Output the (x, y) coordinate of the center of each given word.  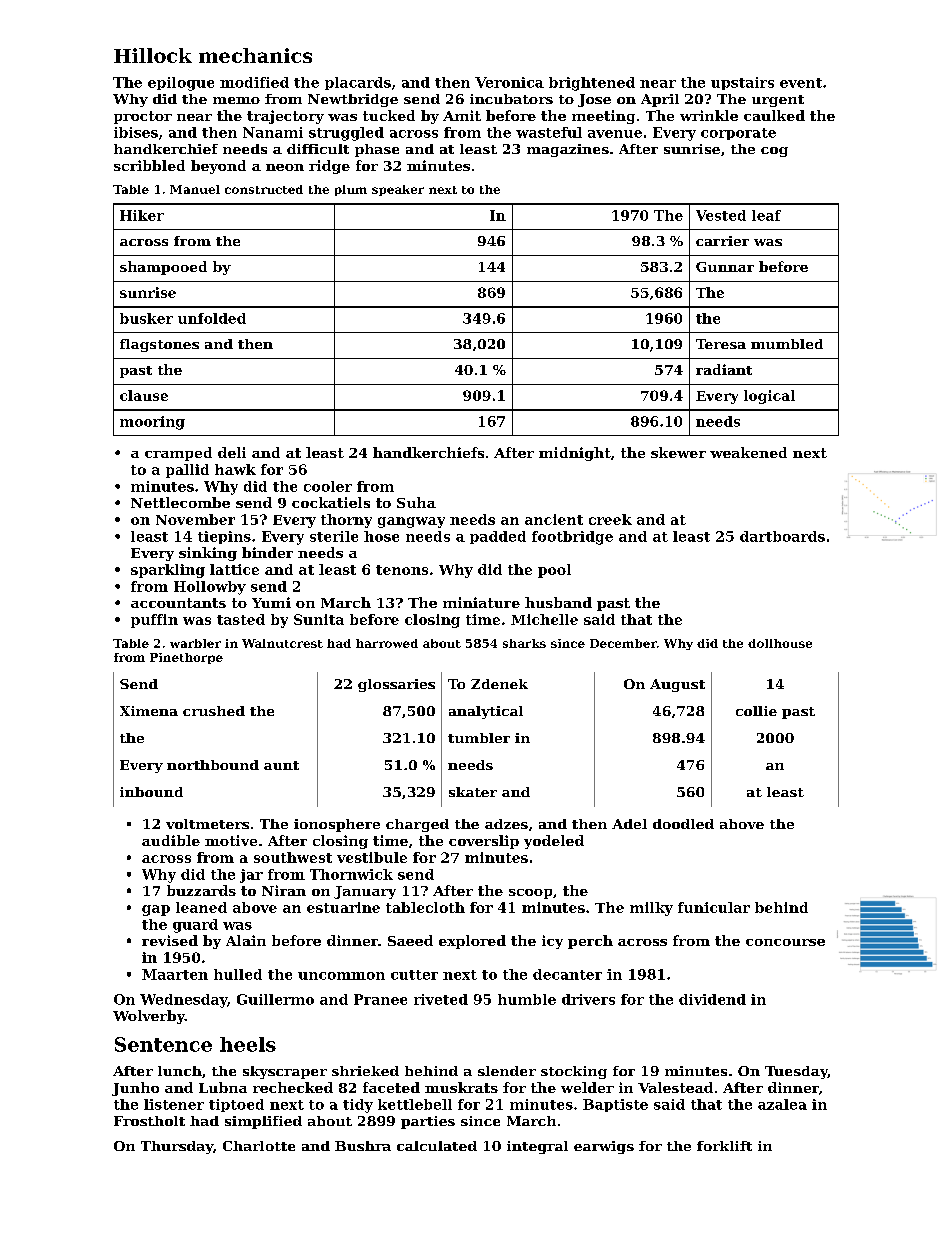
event (801, 83)
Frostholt (149, 1121)
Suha (416, 502)
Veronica (509, 82)
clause (144, 395)
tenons (402, 570)
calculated (437, 1146)
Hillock (153, 55)
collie (756, 711)
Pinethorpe (186, 658)
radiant (724, 369)
